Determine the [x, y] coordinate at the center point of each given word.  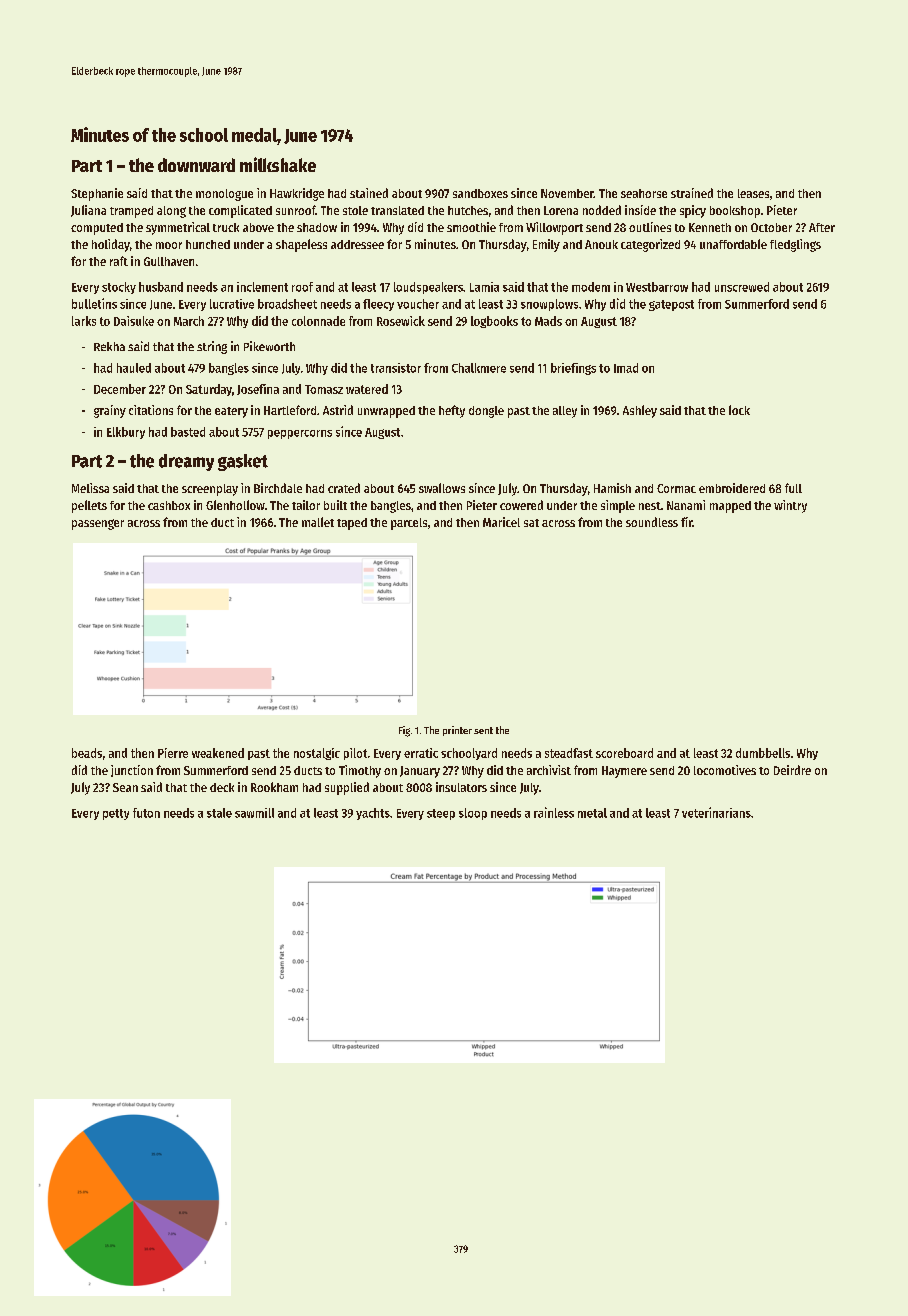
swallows [442, 488]
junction [132, 771]
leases [753, 193]
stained [369, 193]
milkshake [278, 164]
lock [739, 410]
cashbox [169, 505]
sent [483, 730]
